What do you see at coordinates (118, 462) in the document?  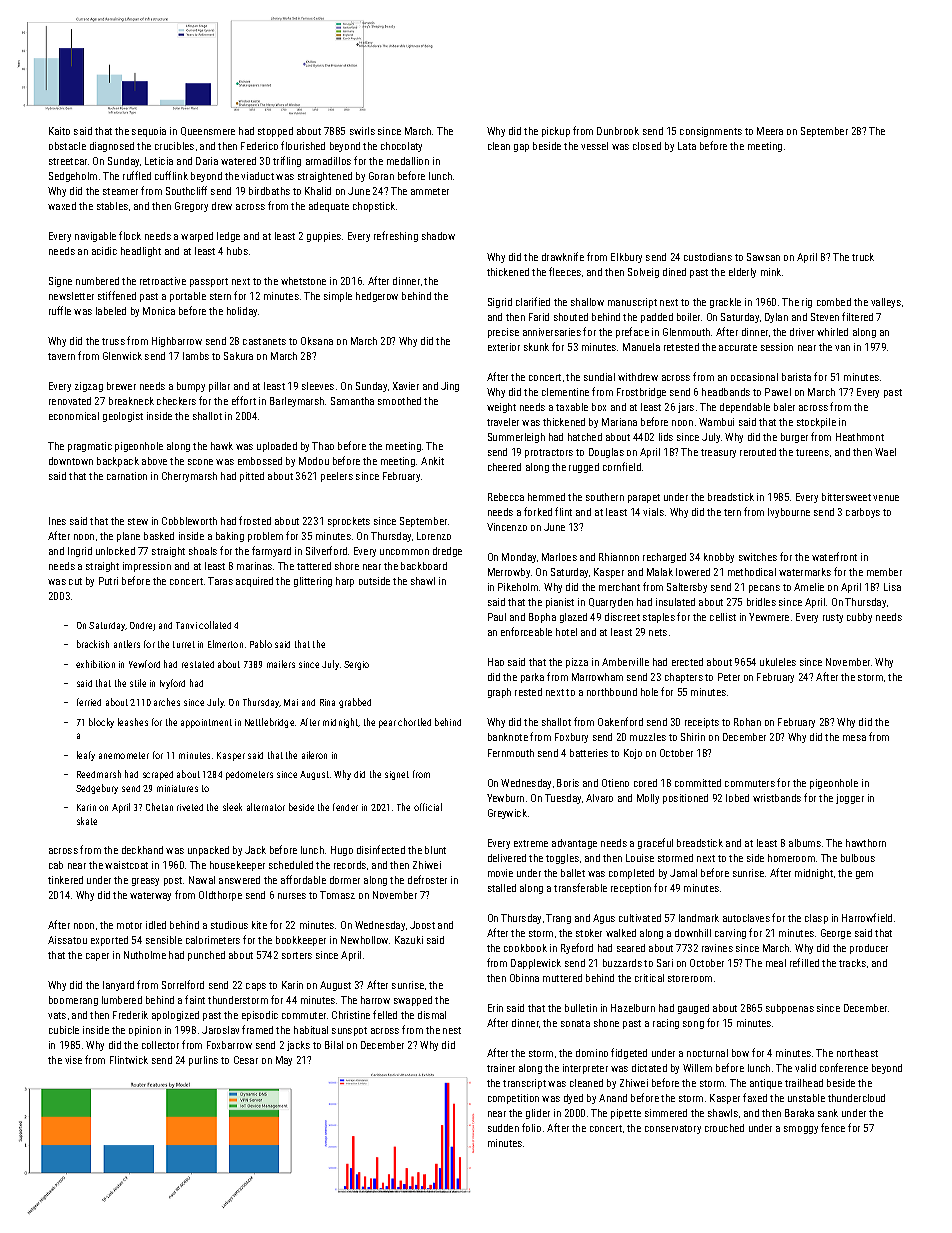 I see `backpack` at bounding box center [118, 462].
